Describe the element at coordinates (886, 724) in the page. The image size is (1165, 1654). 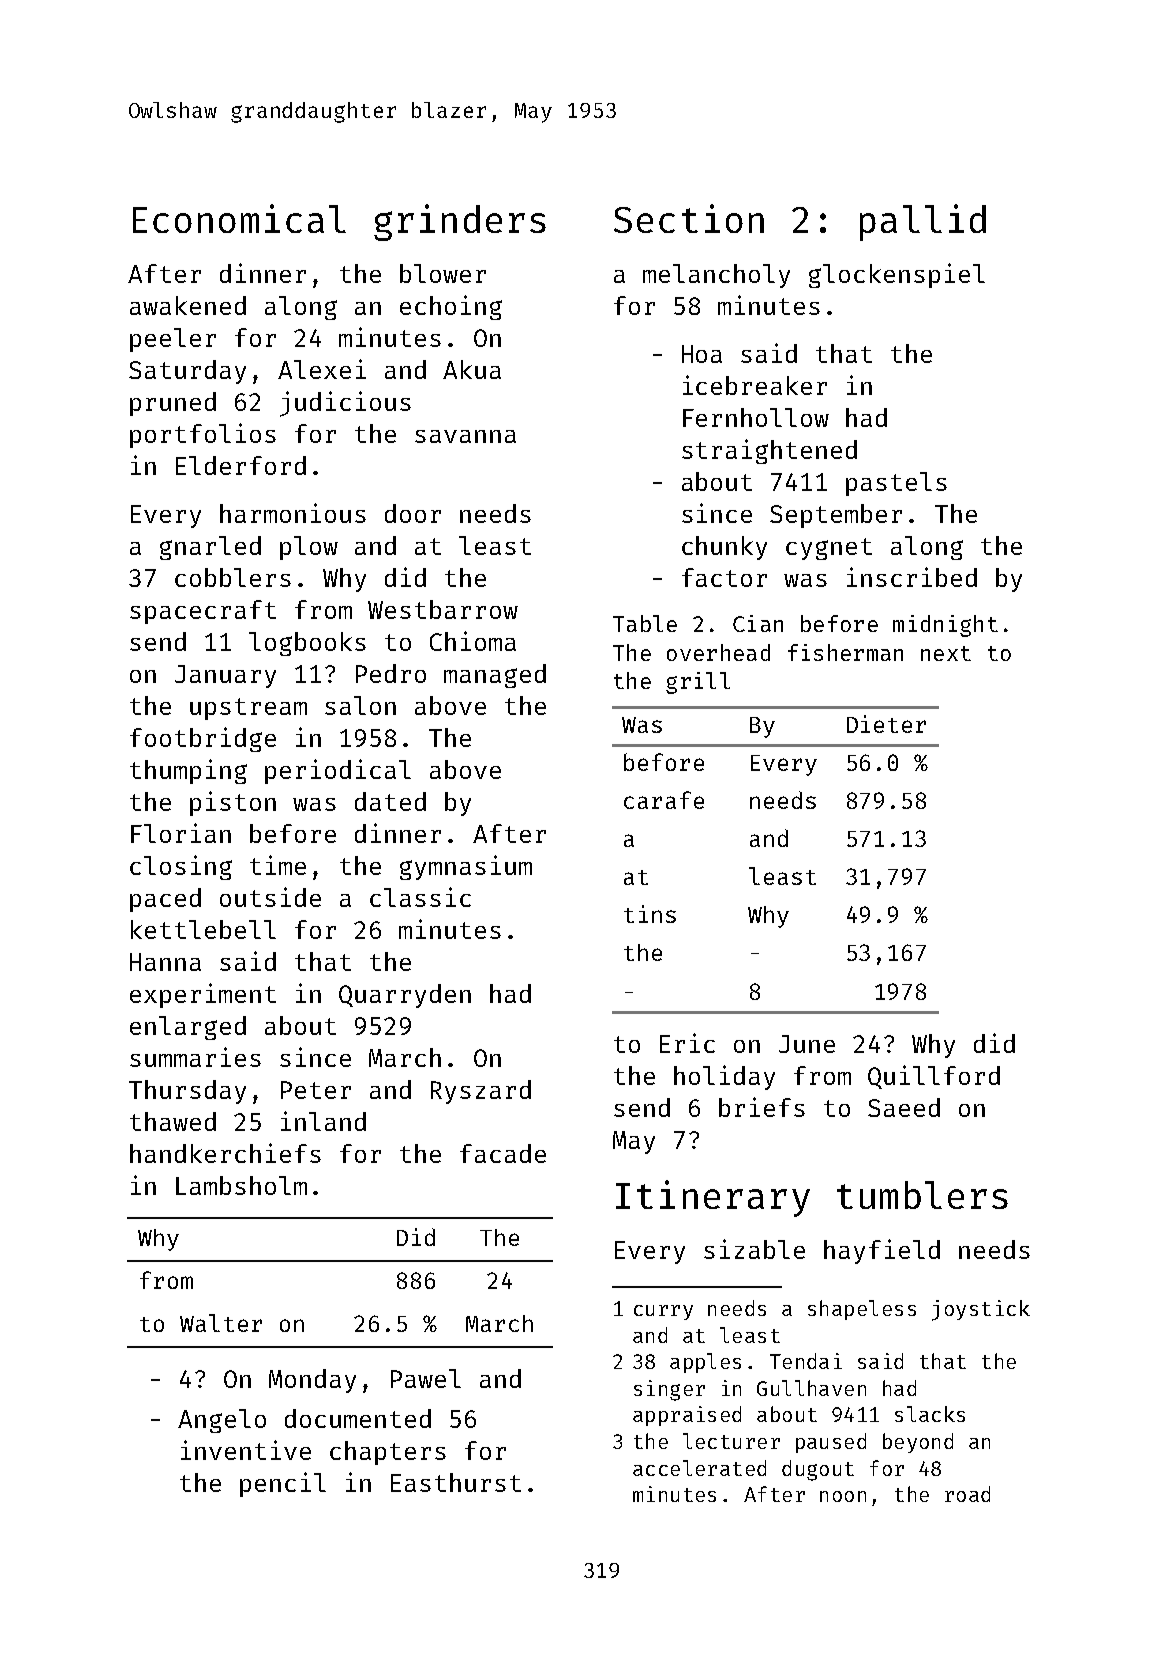
I see `Dieter` at that location.
